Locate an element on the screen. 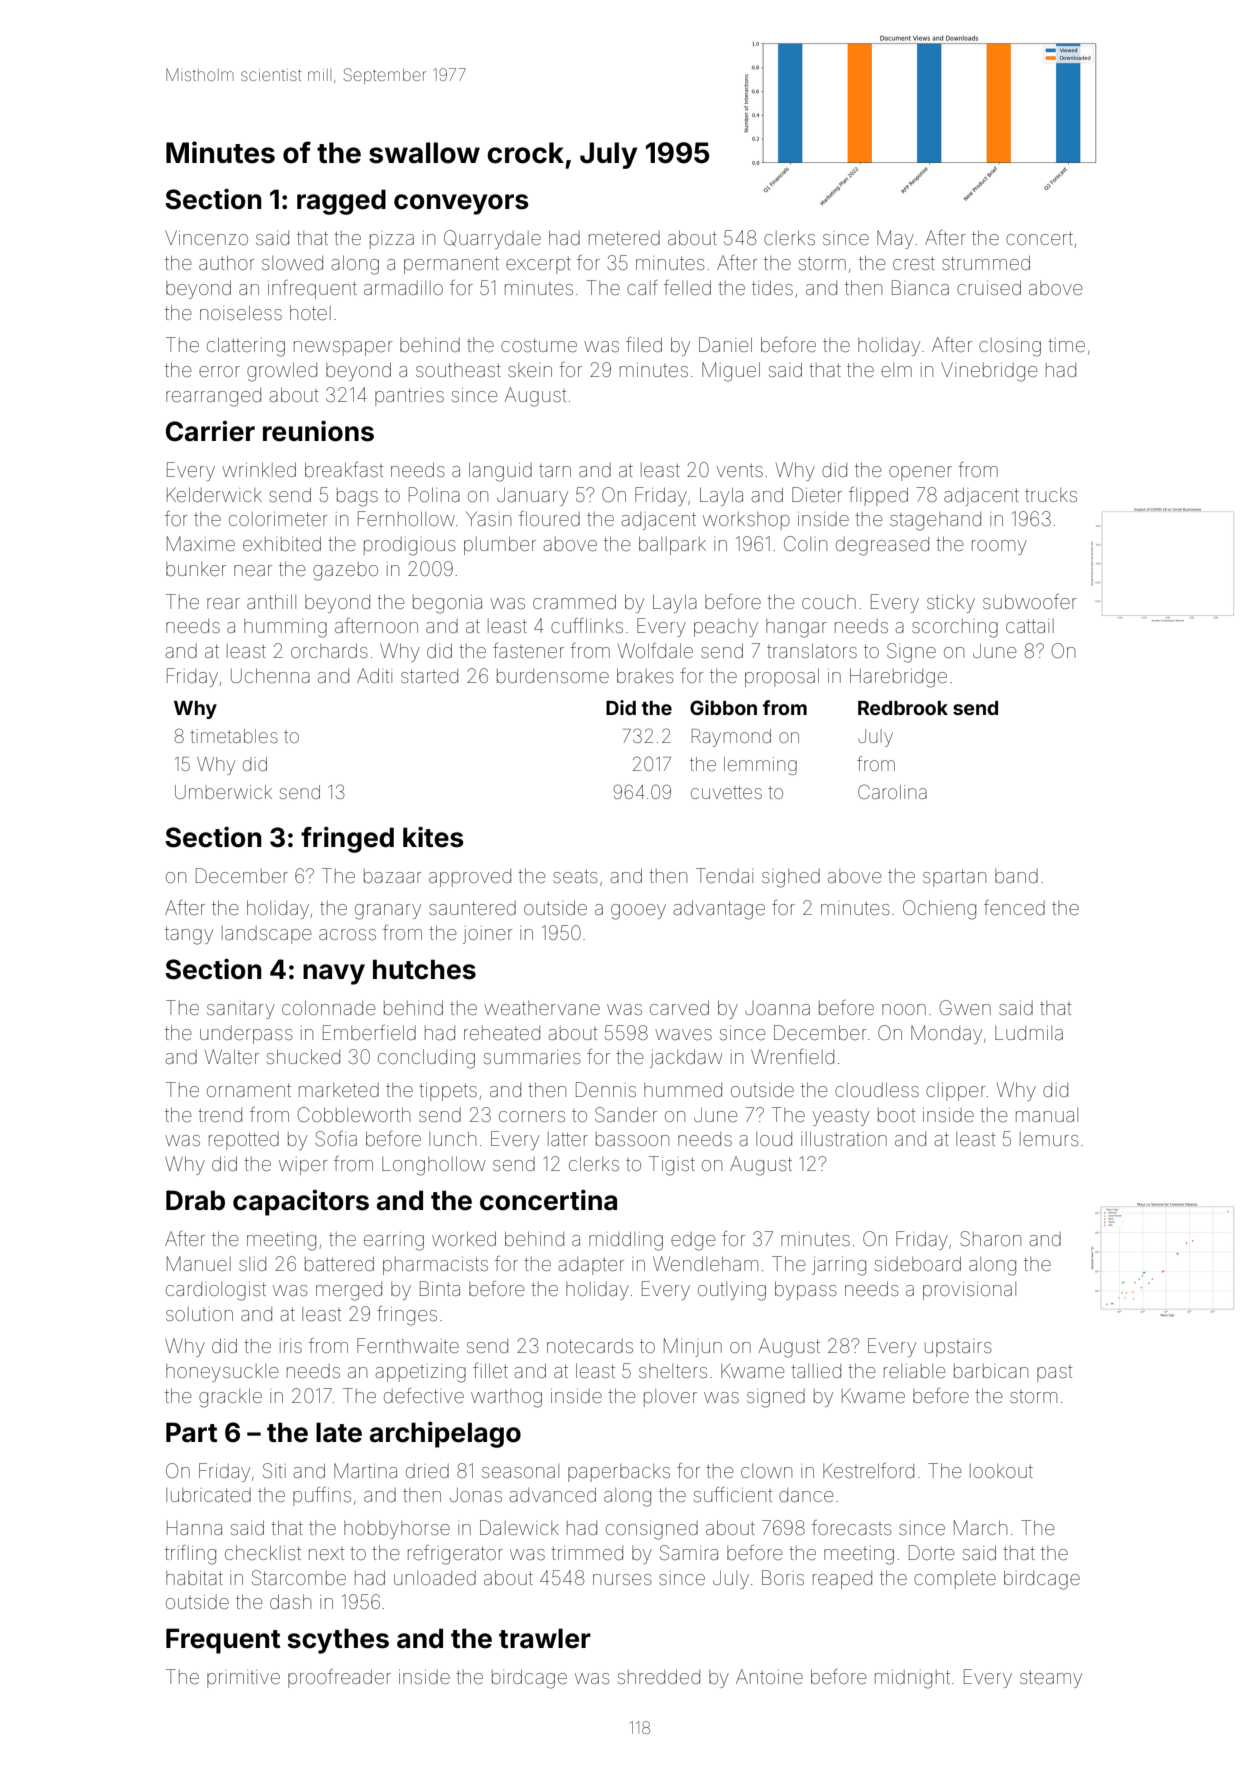 The height and width of the screenshot is (1777, 1257). honeysuckle is located at coordinates (222, 1373).
